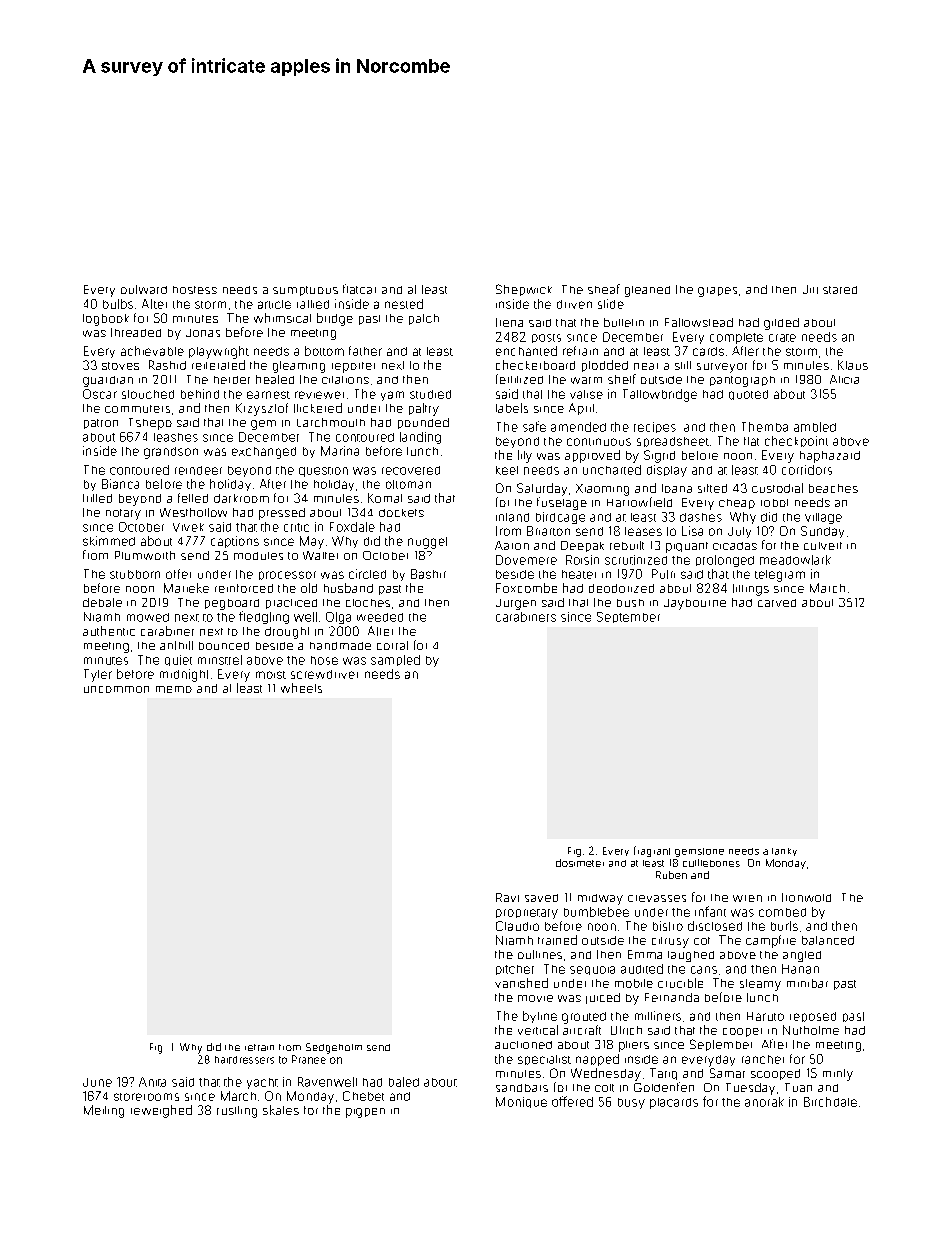 Image resolution: width=952 pixels, height=1233 pixels. I want to click on Samar, so click(727, 1073).
